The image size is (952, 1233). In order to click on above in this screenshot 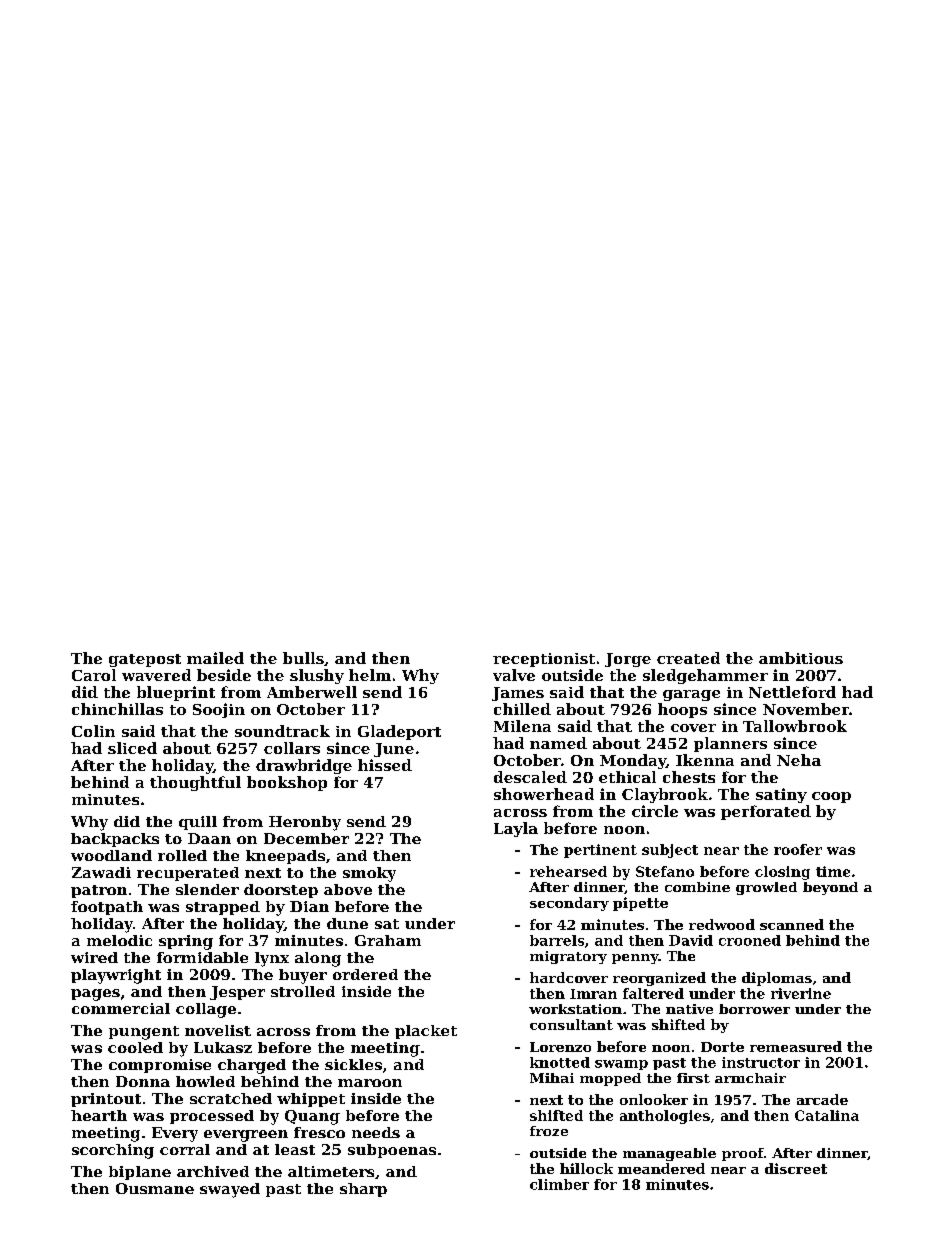, I will do `click(348, 889)`.
